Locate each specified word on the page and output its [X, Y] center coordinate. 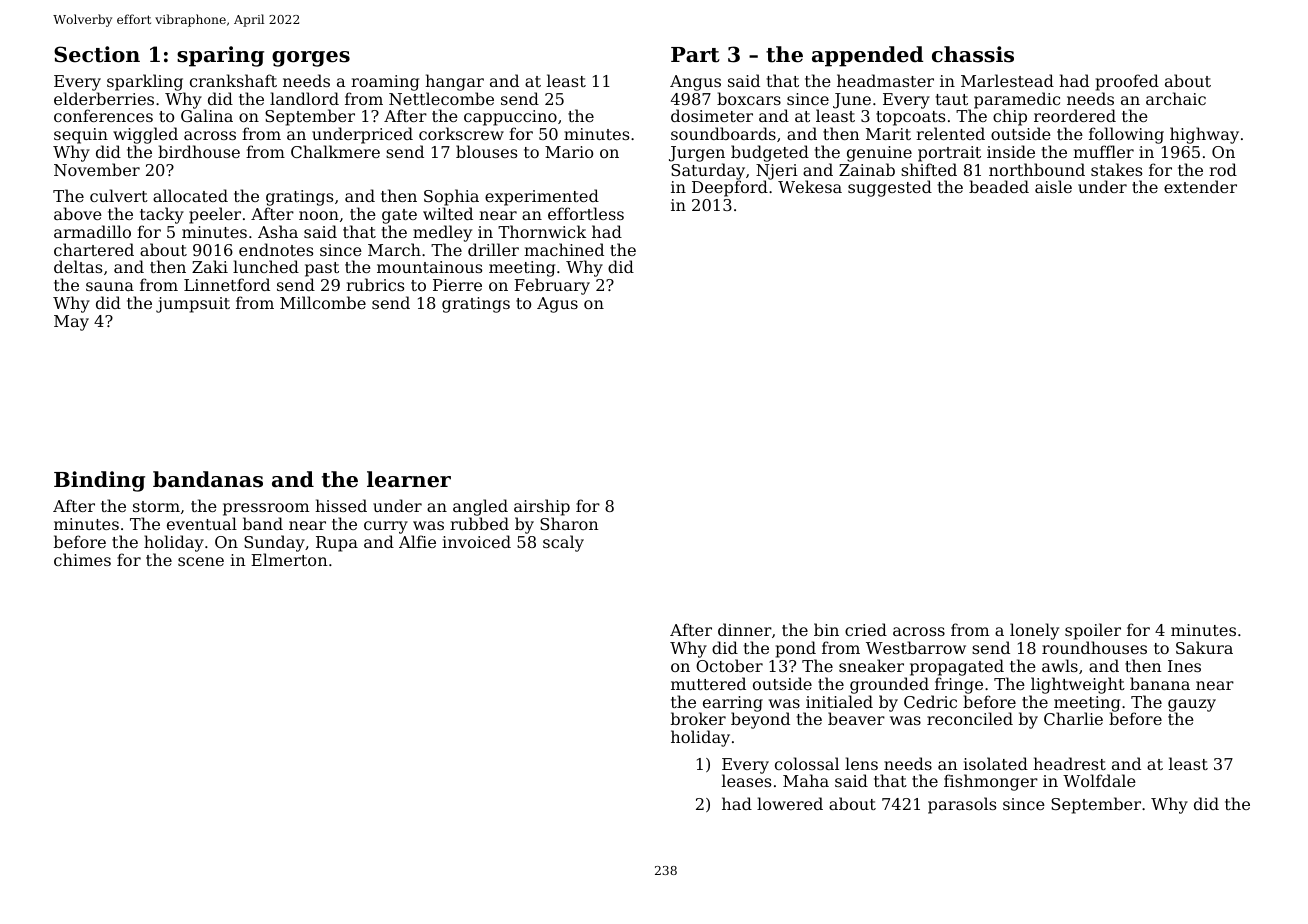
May [71, 323]
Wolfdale [1099, 780]
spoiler [1093, 631]
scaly [563, 543]
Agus [557, 305]
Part [695, 55]
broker [698, 718]
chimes [82, 559]
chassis [973, 54]
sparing [220, 56]
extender [1200, 186]
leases [746, 781]
